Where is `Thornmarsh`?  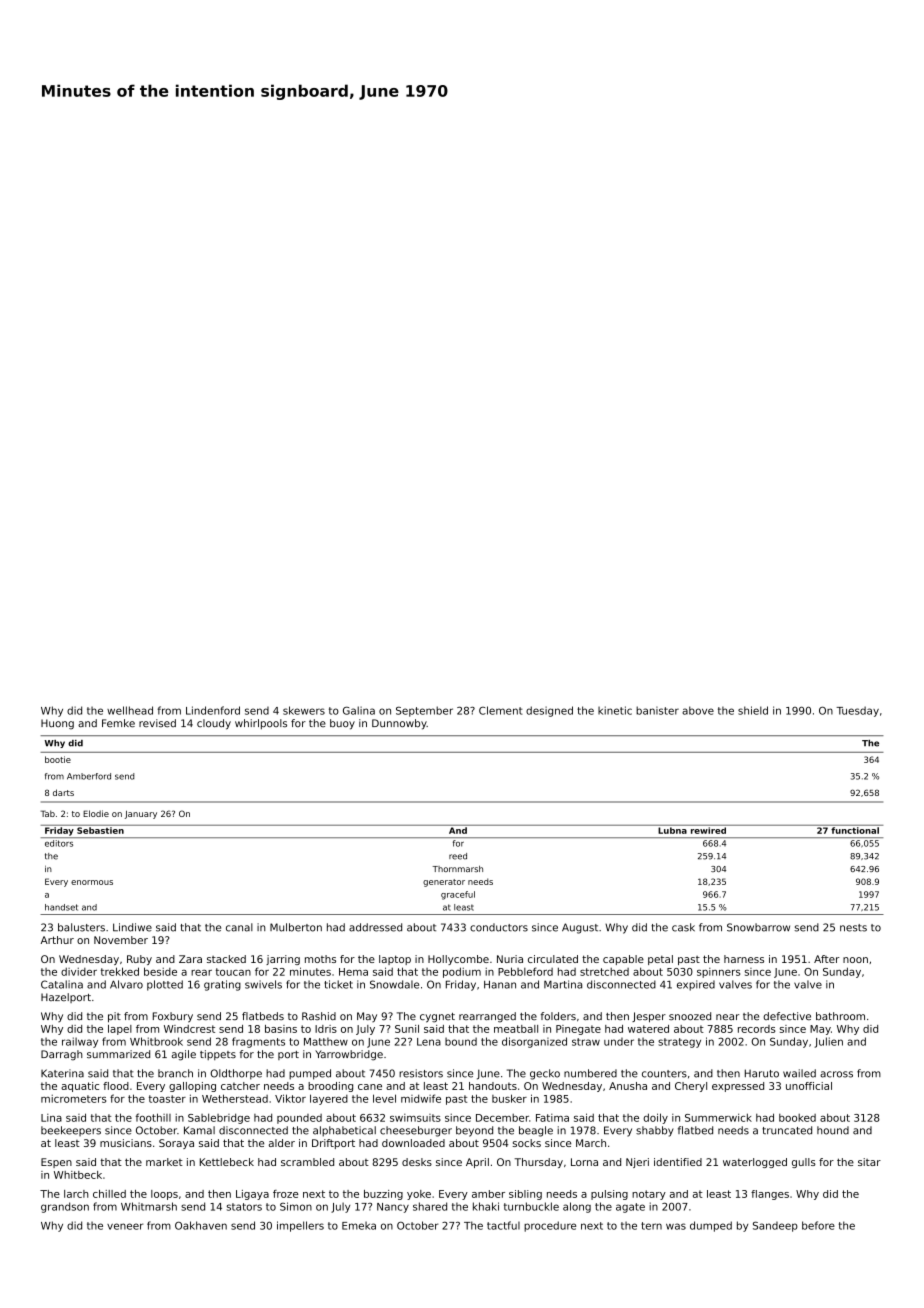
Thornmarsh is located at coordinates (457, 869).
